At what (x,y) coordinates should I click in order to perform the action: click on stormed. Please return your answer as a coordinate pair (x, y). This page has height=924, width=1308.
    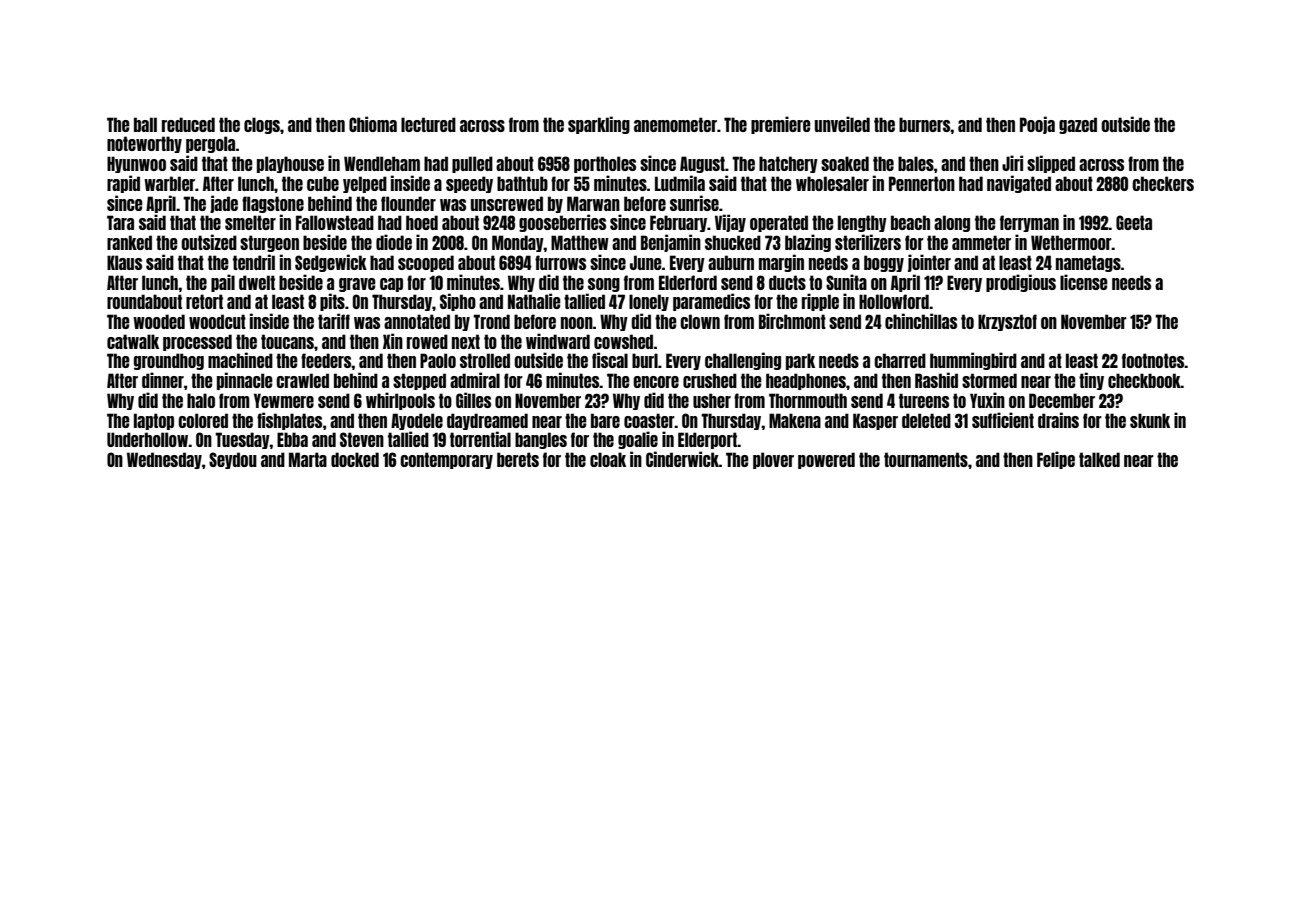
    Looking at the image, I should click on (989, 380).
